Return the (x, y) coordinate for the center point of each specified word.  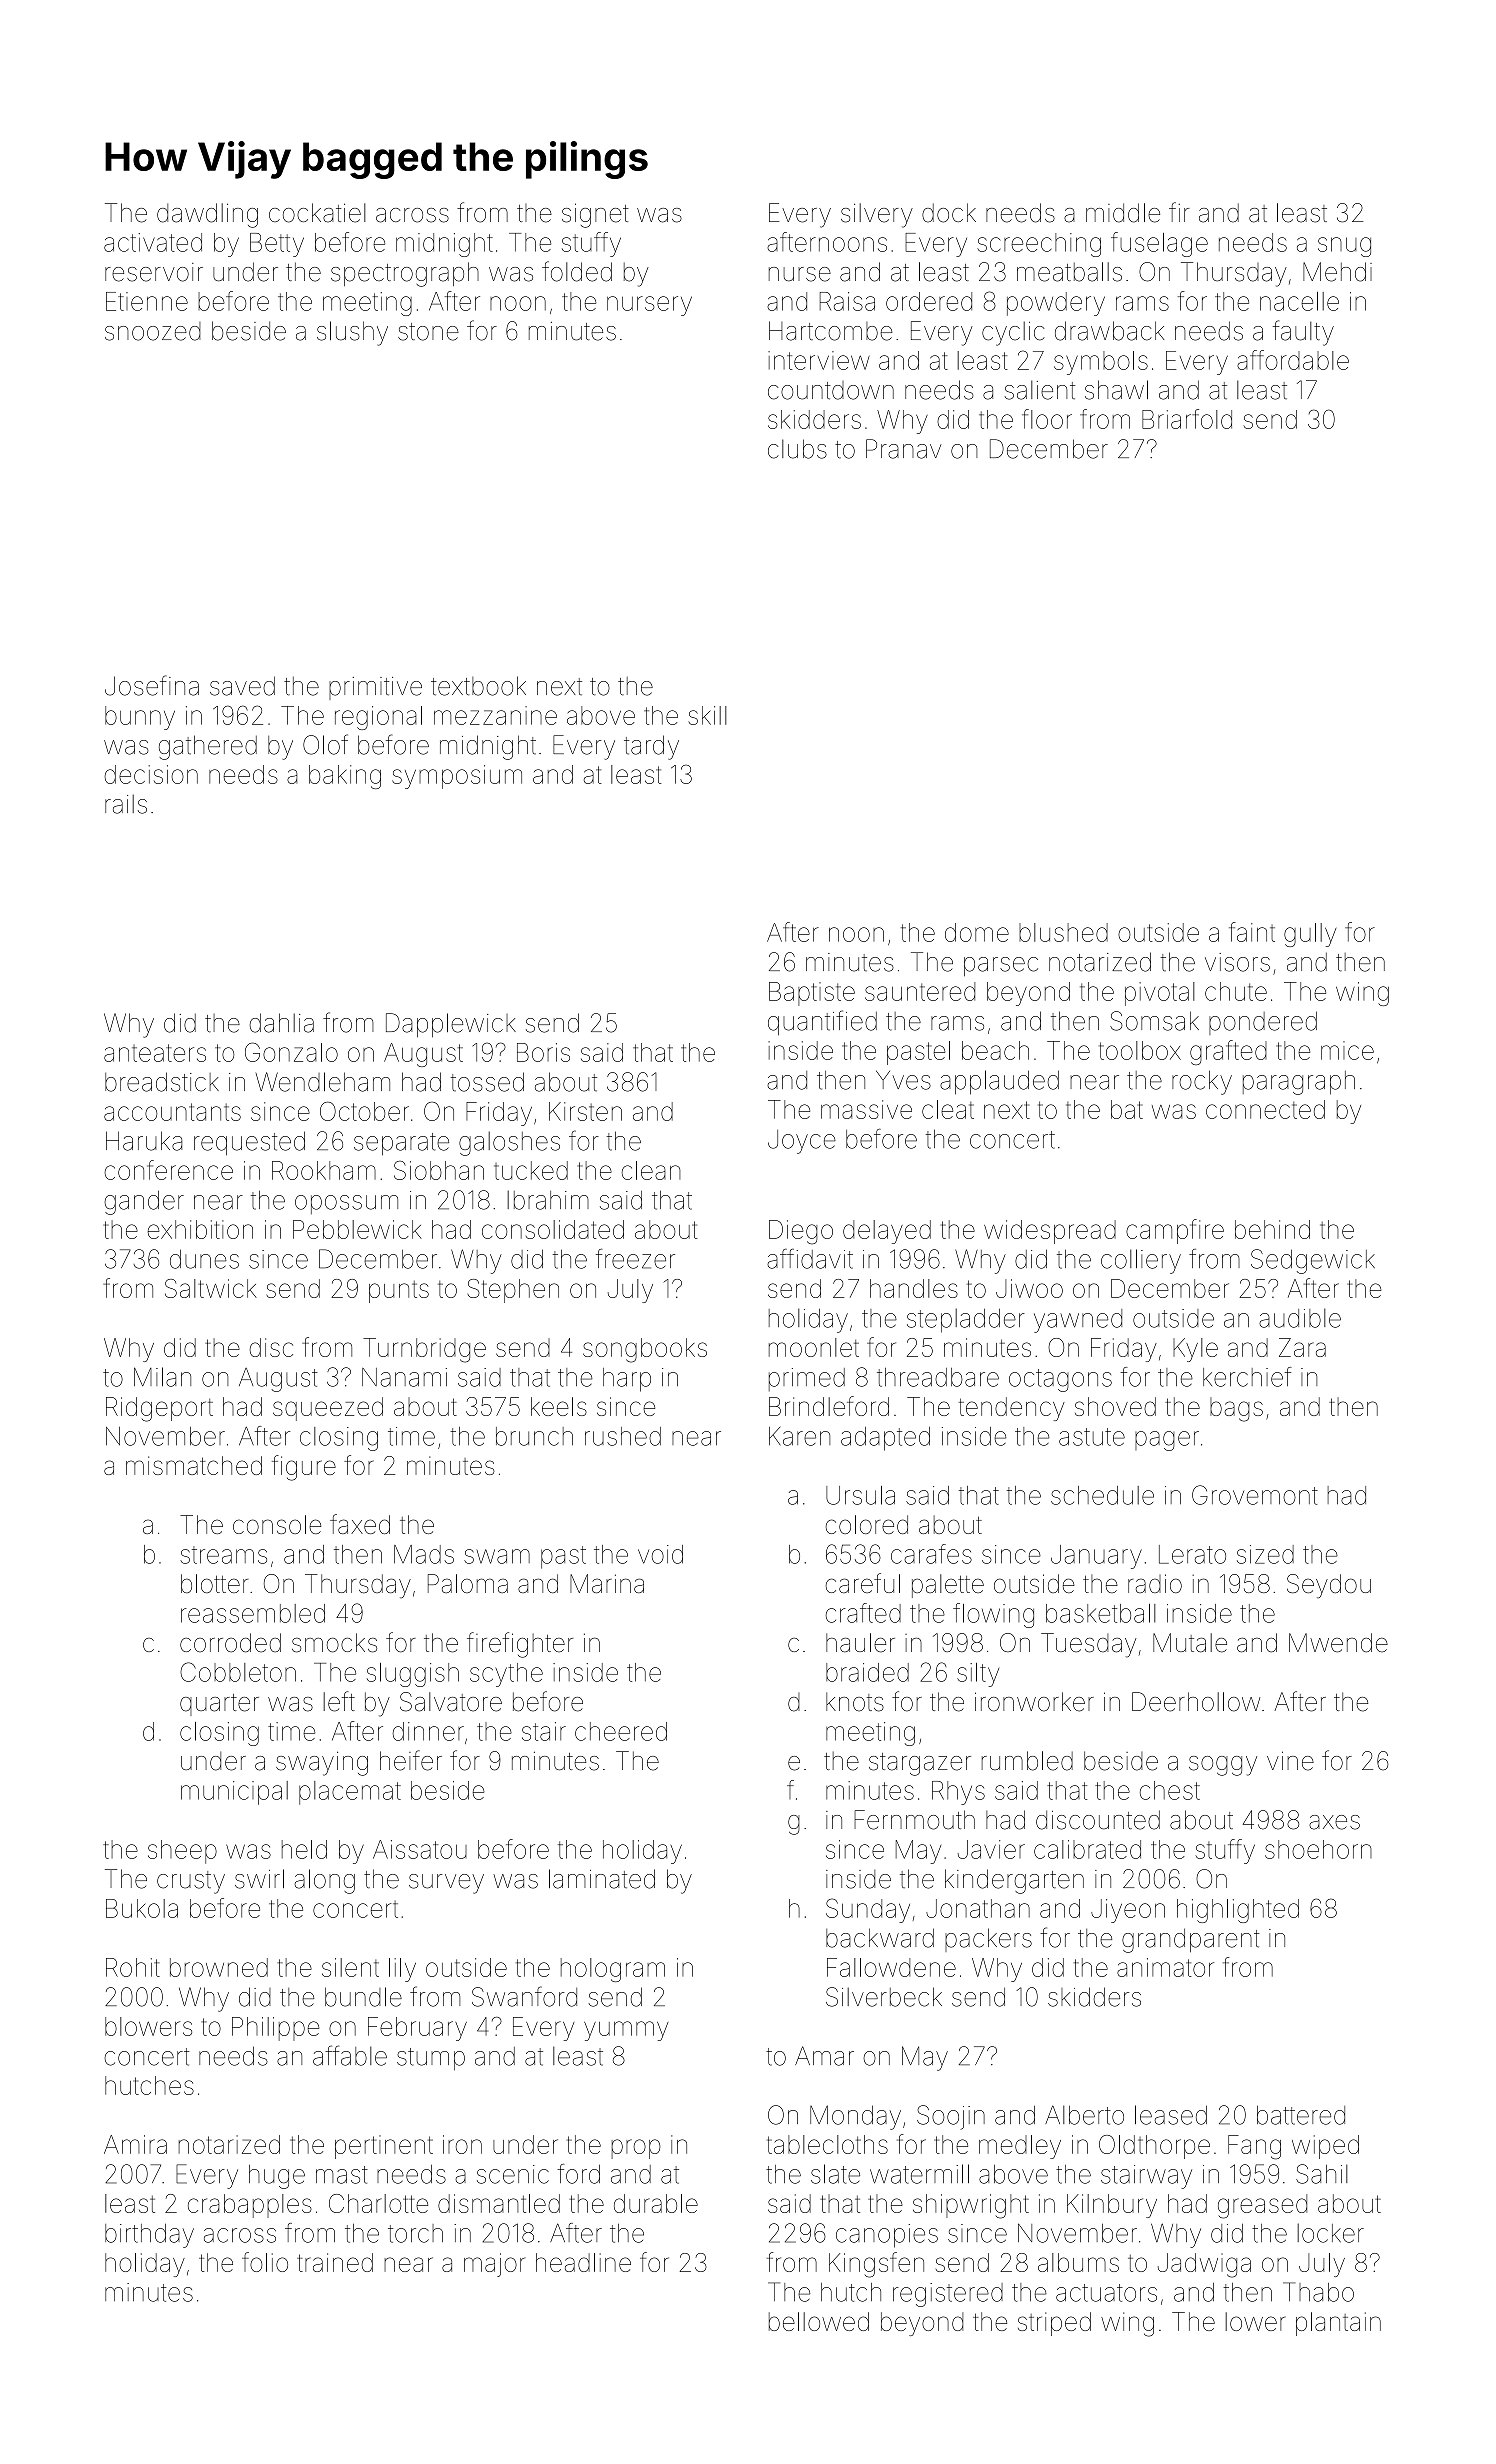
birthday (149, 2236)
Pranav (903, 449)
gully (1310, 935)
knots (855, 1702)
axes (1334, 1822)
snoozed (153, 331)
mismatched (194, 1465)
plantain (1338, 2324)
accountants (172, 1112)
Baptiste (812, 994)
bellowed (819, 2321)
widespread (1050, 1232)
